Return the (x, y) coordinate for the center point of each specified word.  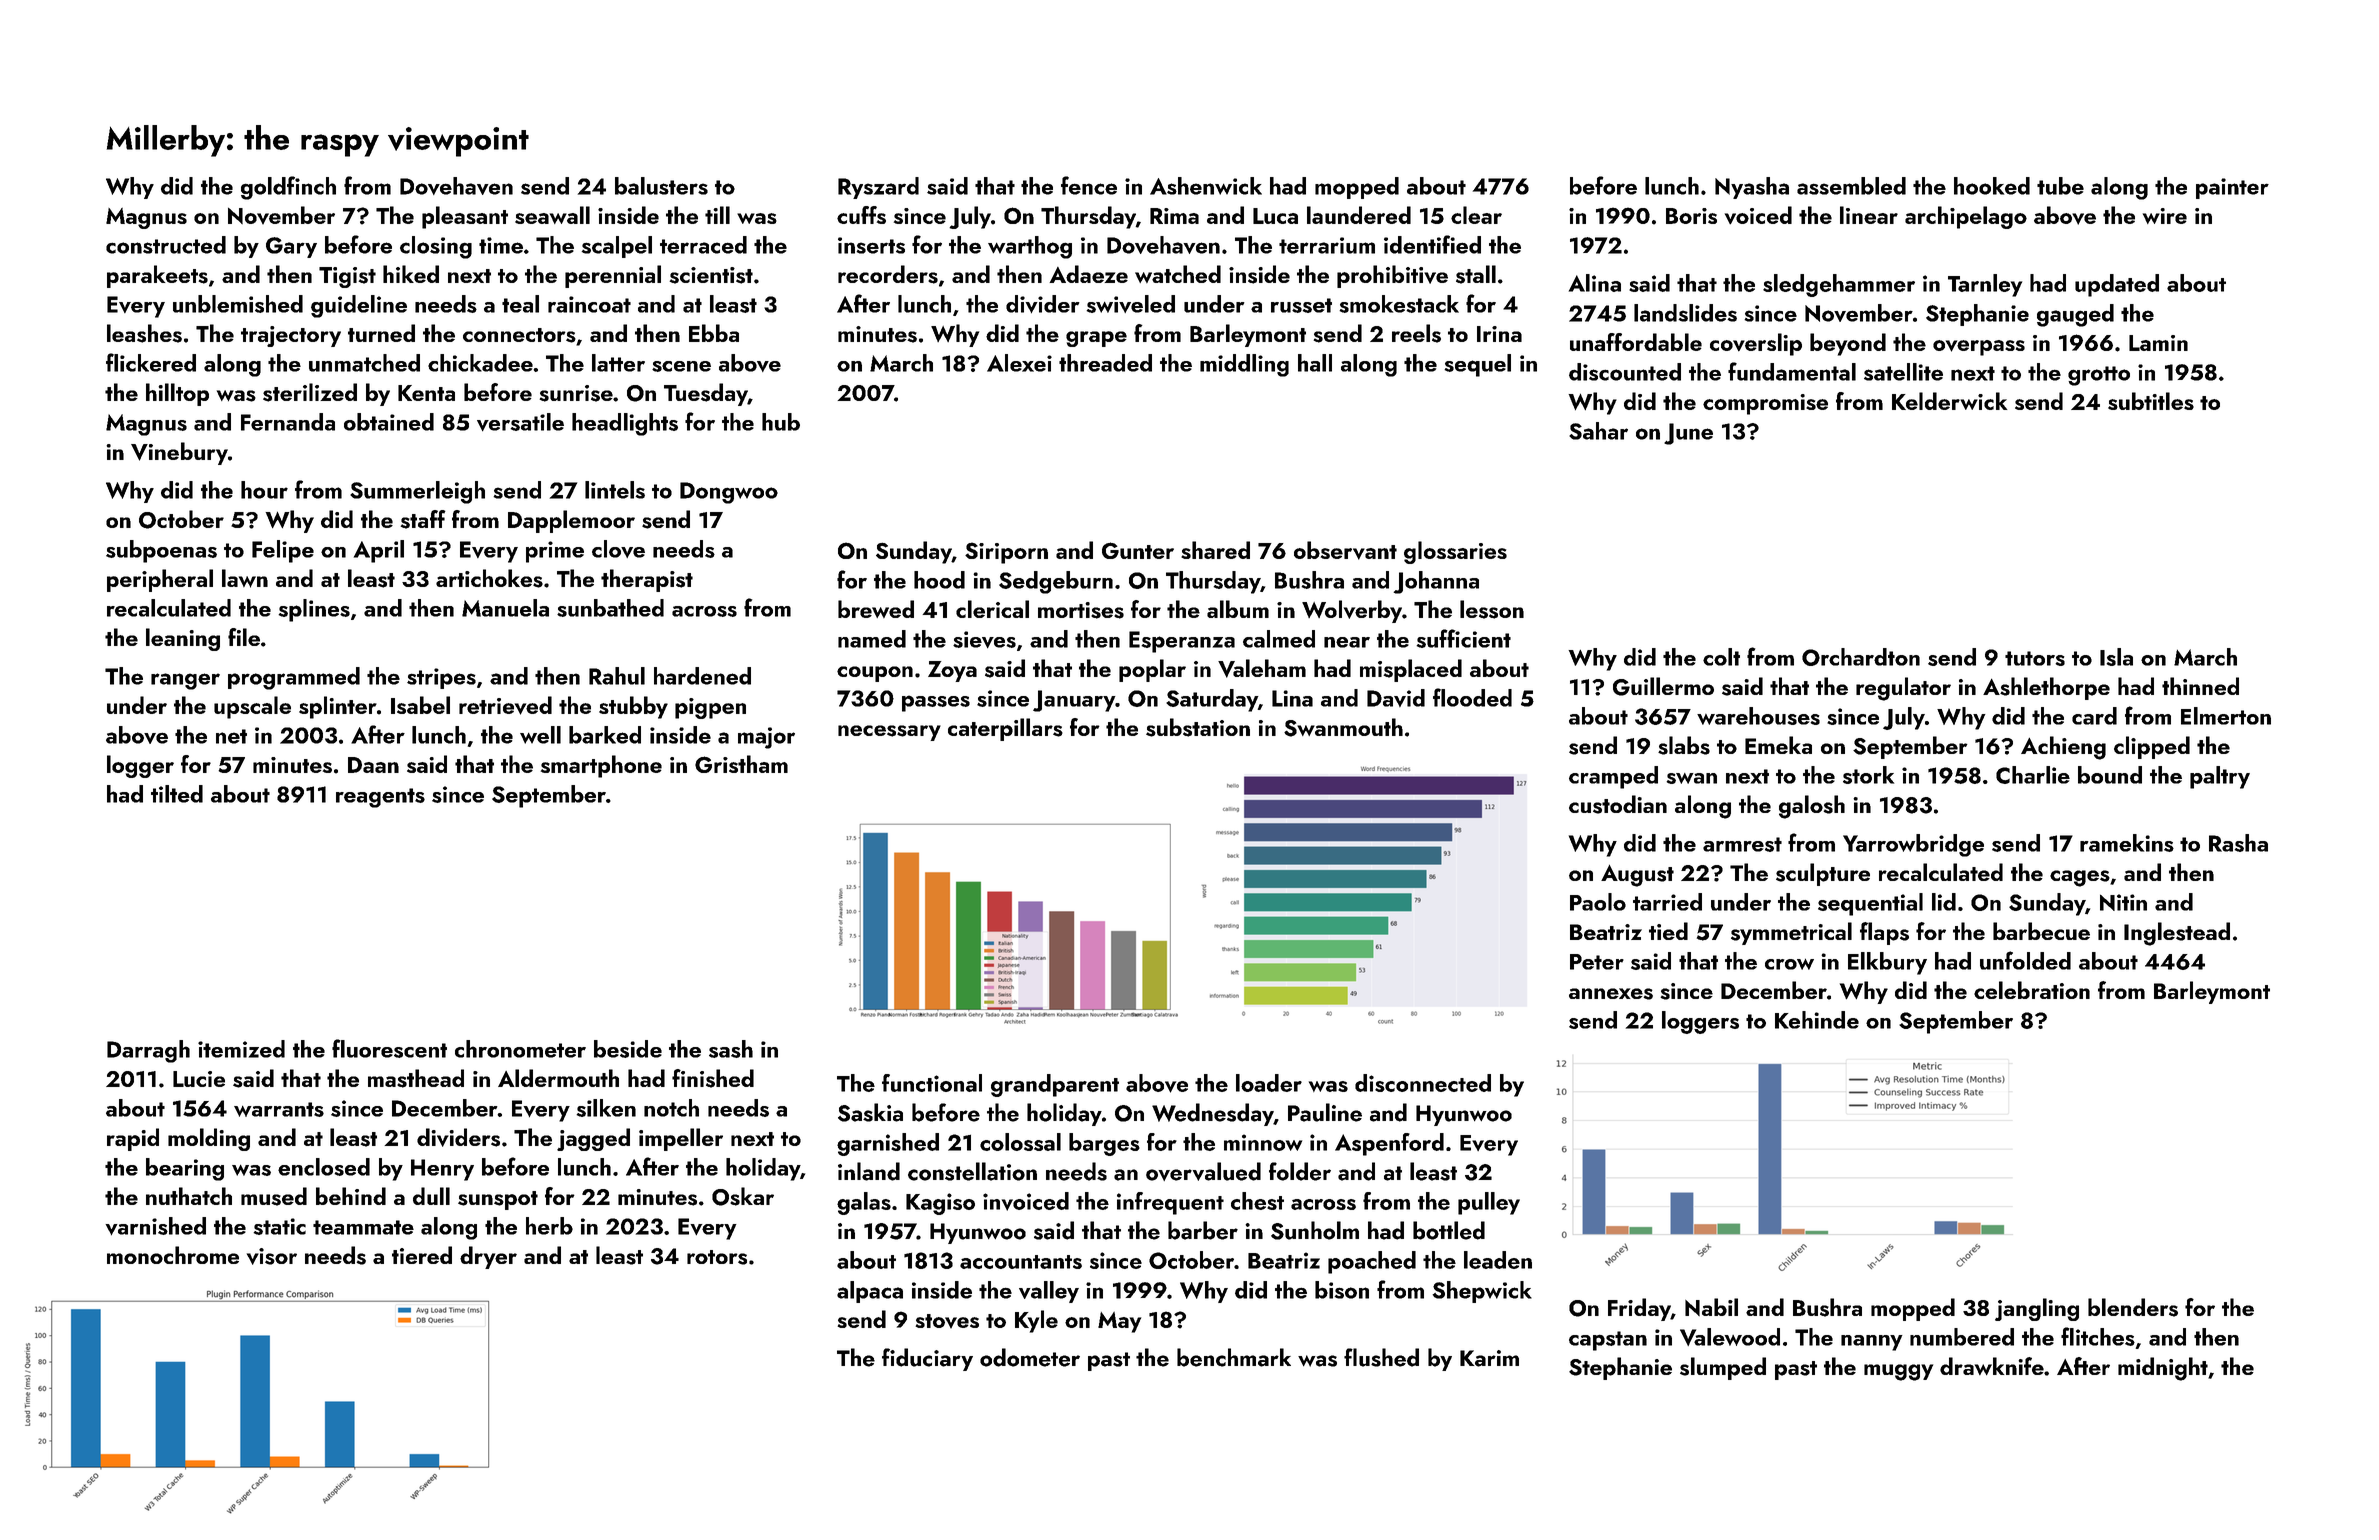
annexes (1611, 994)
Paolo (1598, 902)
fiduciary (927, 1359)
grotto (2099, 376)
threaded (1105, 363)
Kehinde (1817, 1020)
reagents (380, 798)
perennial (613, 276)
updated (2117, 285)
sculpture (1823, 874)
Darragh (148, 1051)
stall (1476, 274)
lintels (615, 490)
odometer (1030, 1357)
